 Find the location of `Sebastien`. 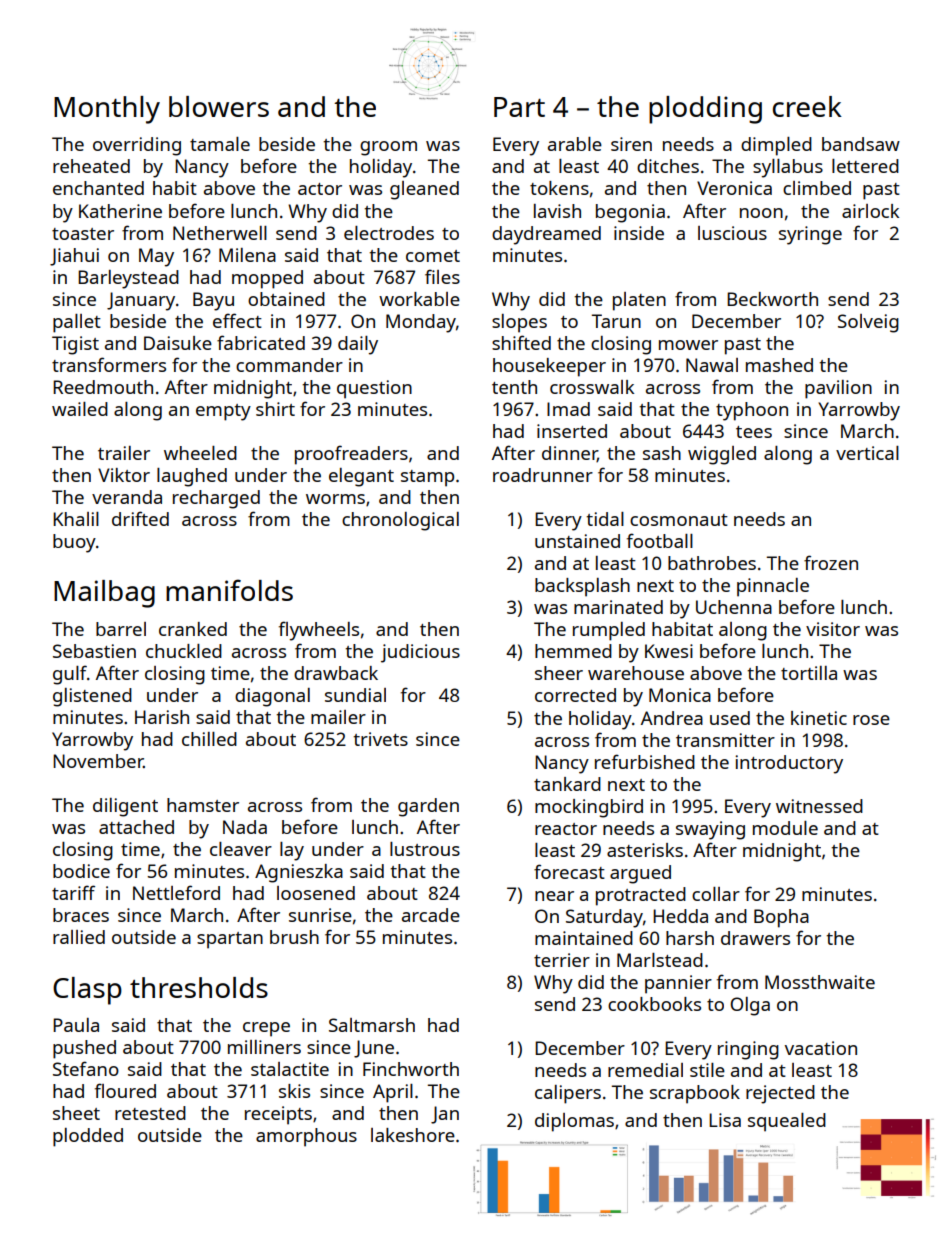

Sebastien is located at coordinates (94, 651).
